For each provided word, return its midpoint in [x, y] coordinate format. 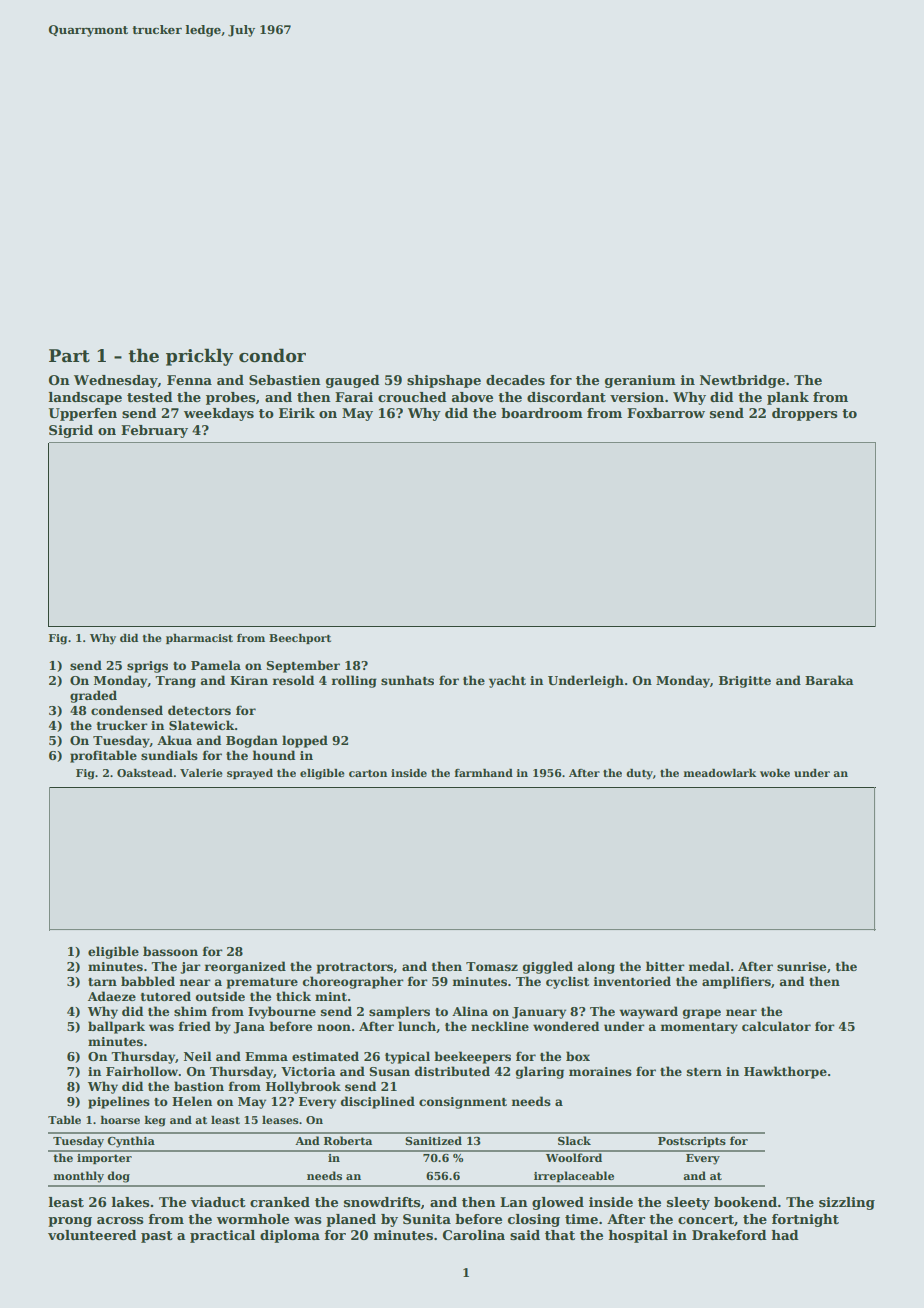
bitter [665, 966]
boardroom [542, 413]
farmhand [483, 773]
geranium [640, 381]
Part [69, 356]
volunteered [92, 1235]
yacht [507, 681]
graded [93, 696]
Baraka [829, 680]
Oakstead [145, 773]
